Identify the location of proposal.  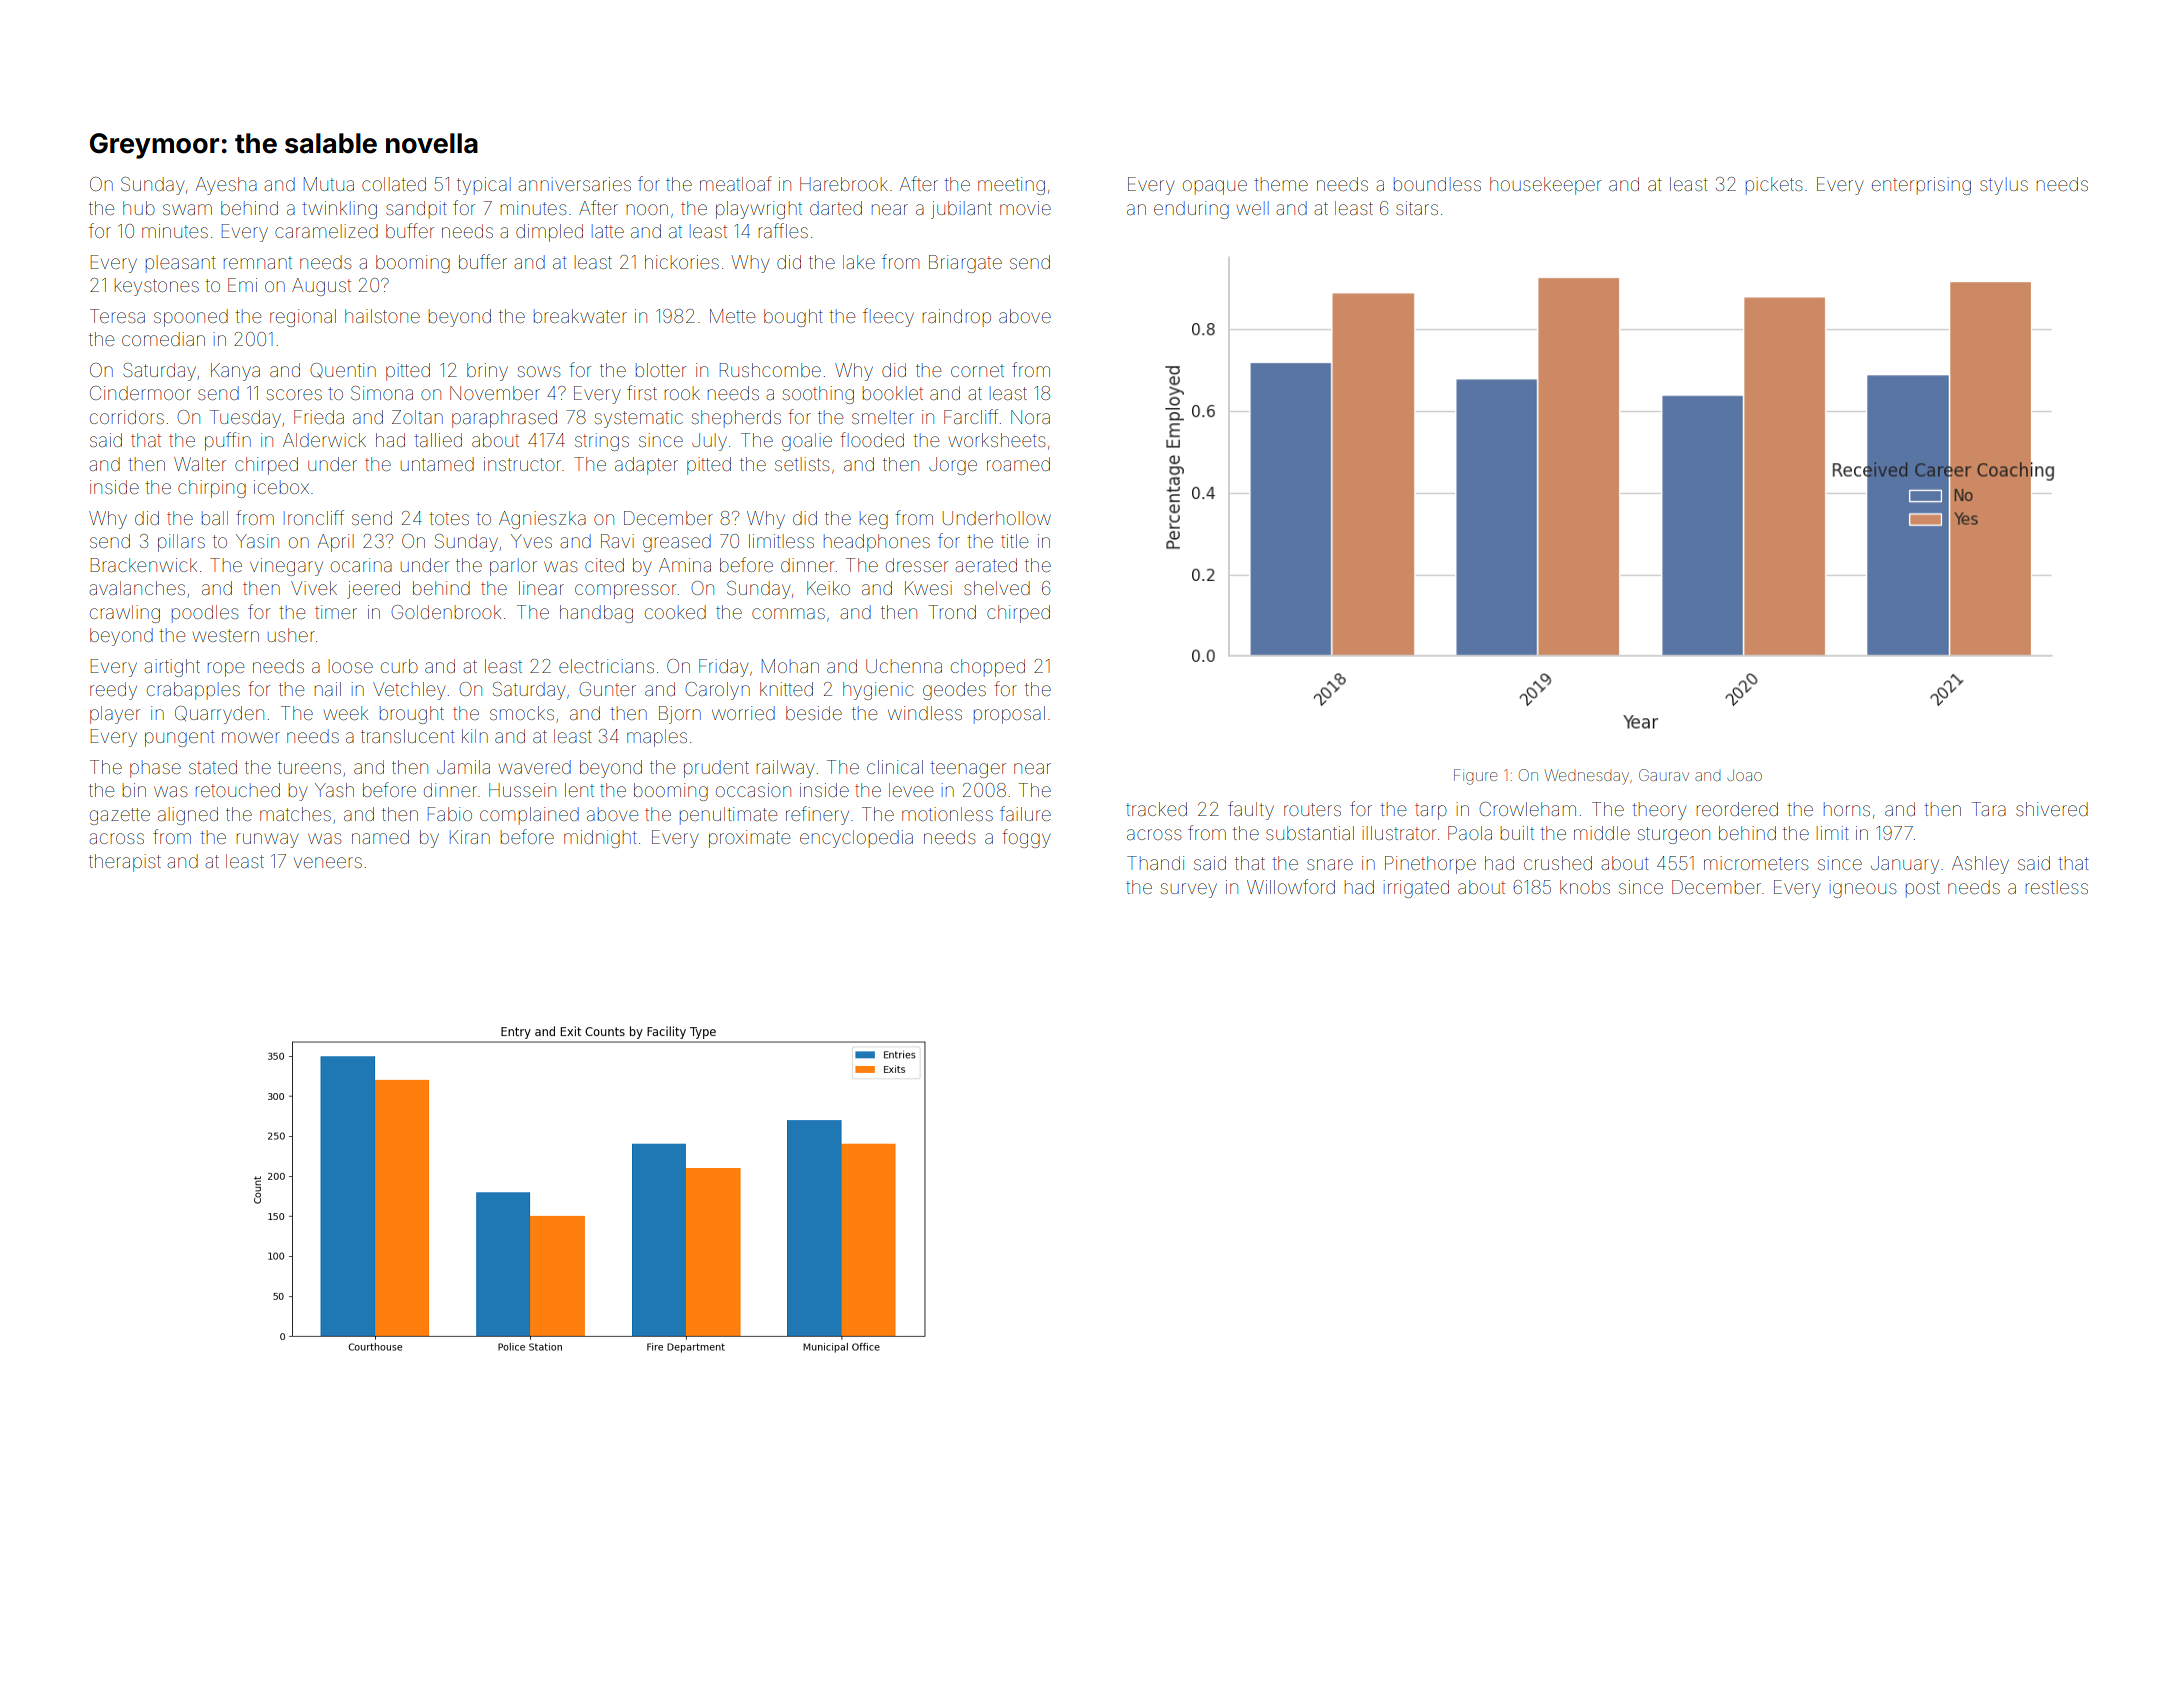
(1009, 715).
